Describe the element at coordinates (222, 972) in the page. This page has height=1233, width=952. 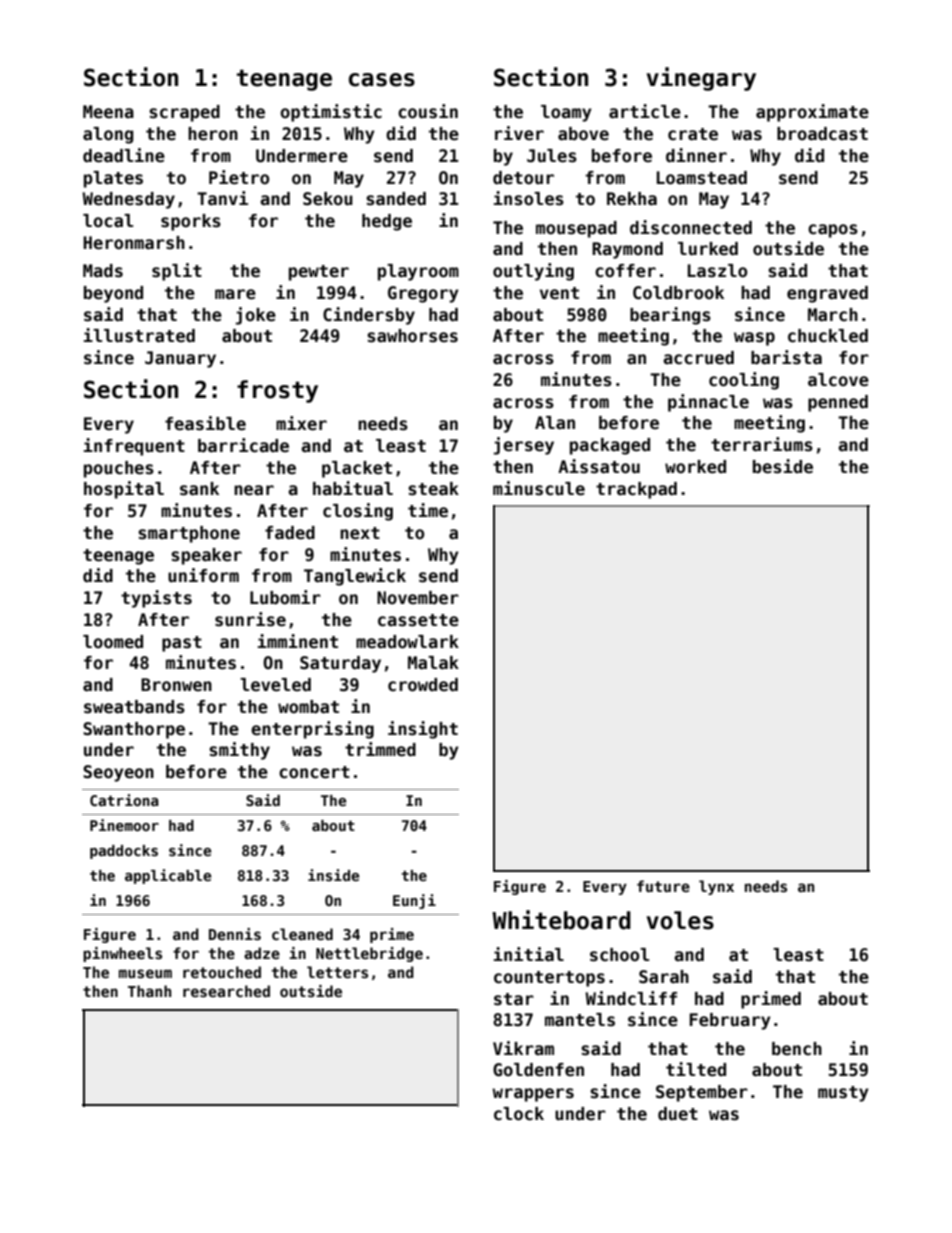
I see `retouched` at that location.
